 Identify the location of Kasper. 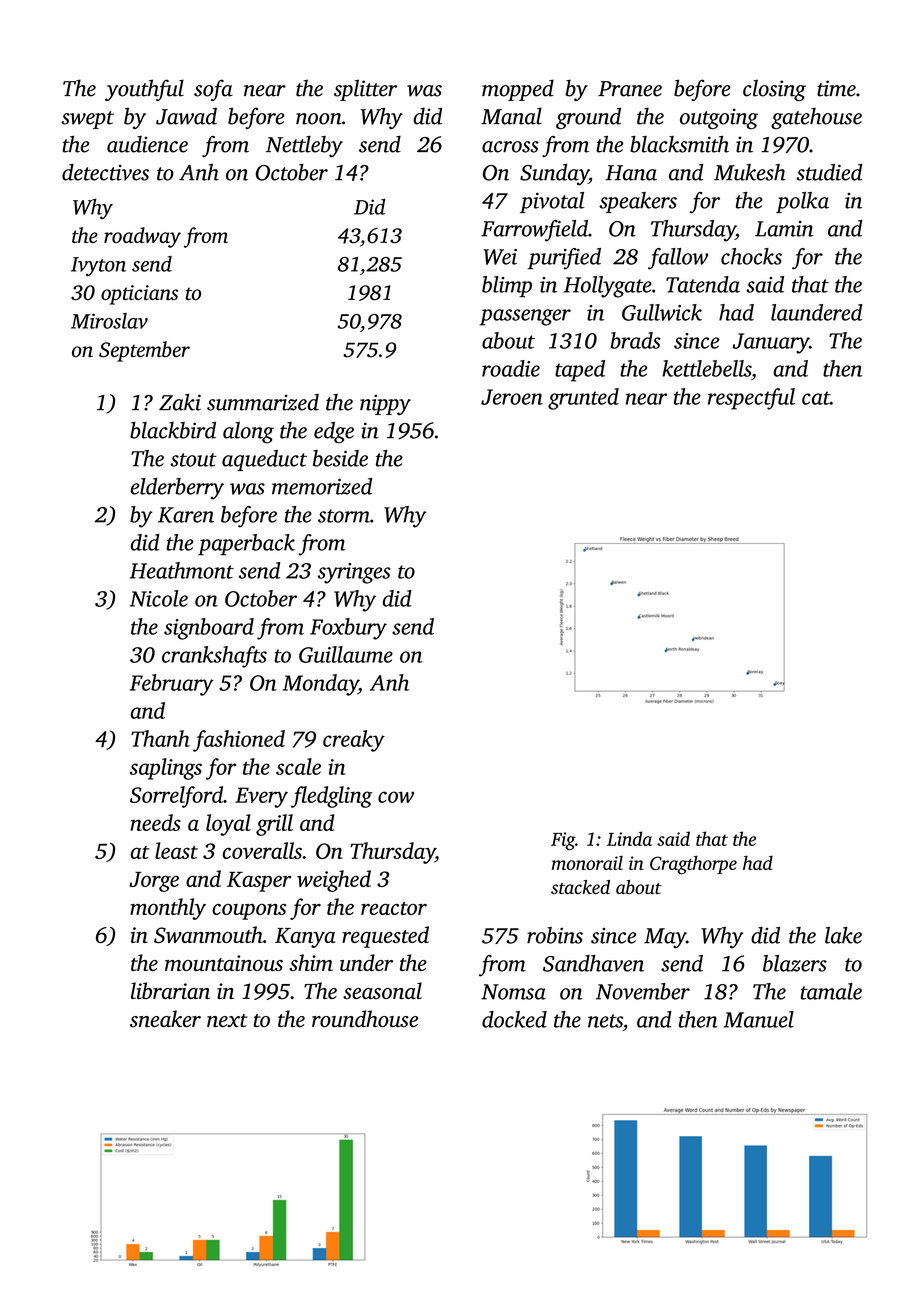
(259, 882).
